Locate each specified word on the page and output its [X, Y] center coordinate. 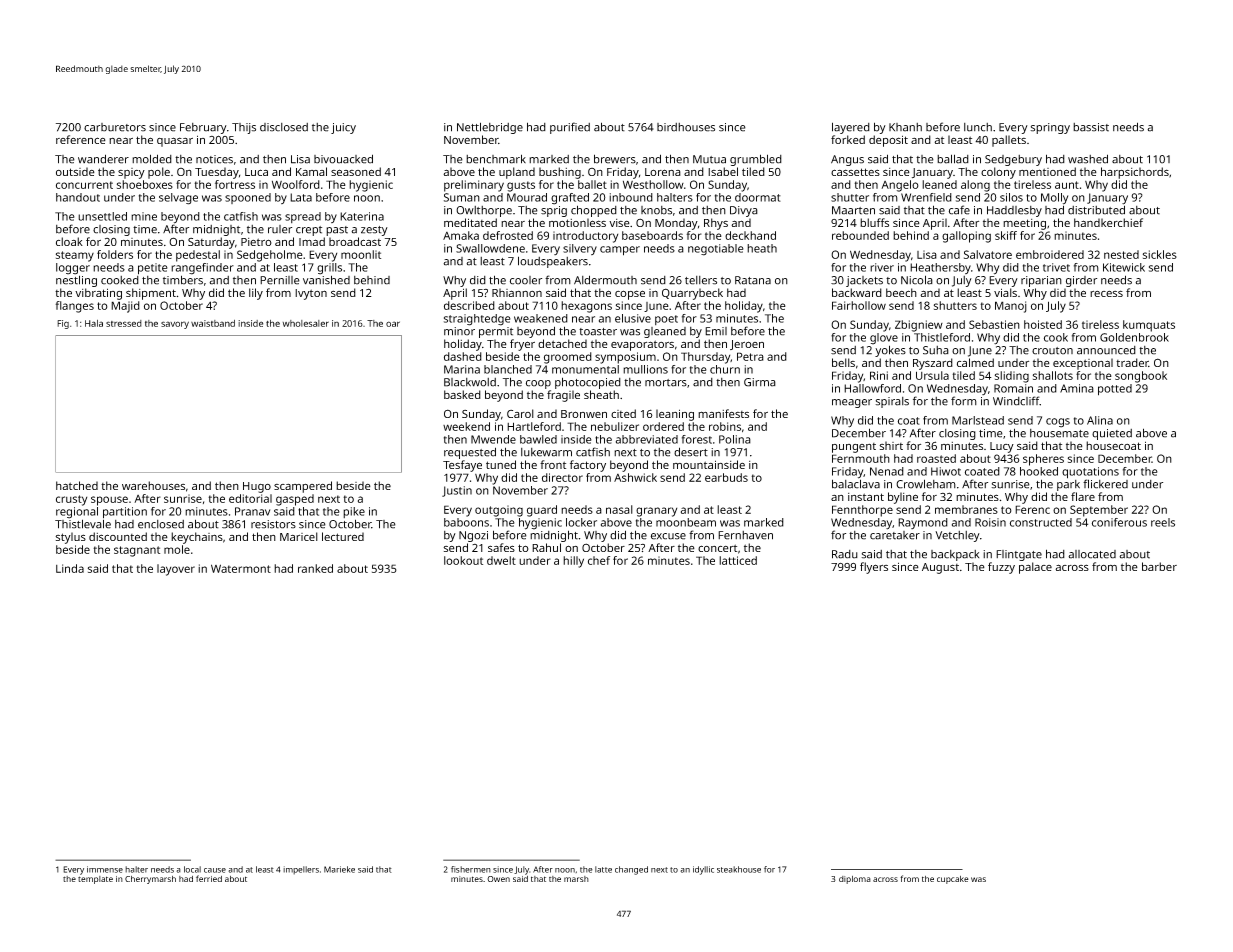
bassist [1091, 127]
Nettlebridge [490, 128]
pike [354, 512]
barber [1159, 566]
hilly [573, 562]
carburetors [115, 127]
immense [105, 869]
